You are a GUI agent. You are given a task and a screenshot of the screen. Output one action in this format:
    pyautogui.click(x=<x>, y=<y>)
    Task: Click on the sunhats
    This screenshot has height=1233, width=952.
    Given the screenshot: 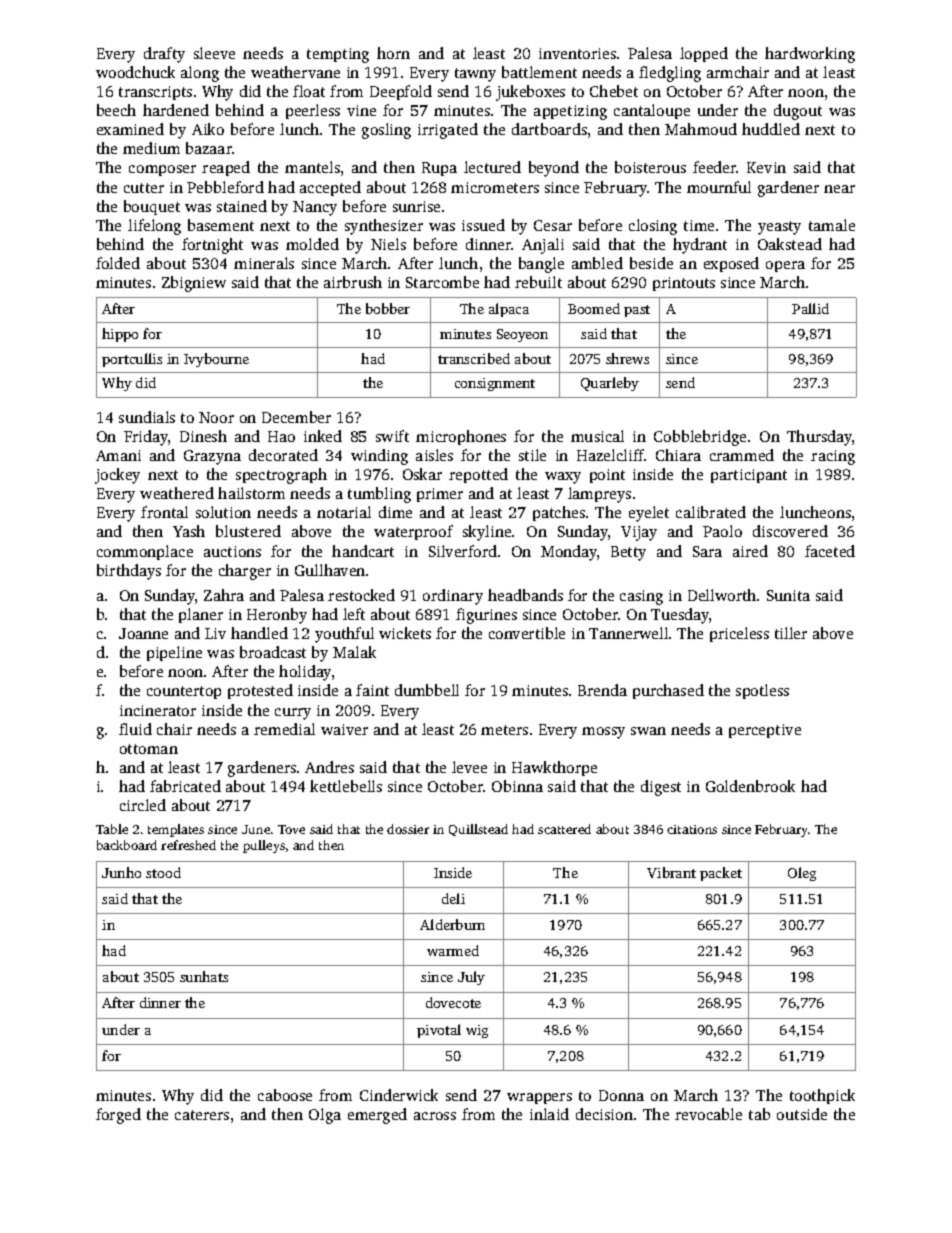 What is the action you would take?
    pyautogui.click(x=204, y=976)
